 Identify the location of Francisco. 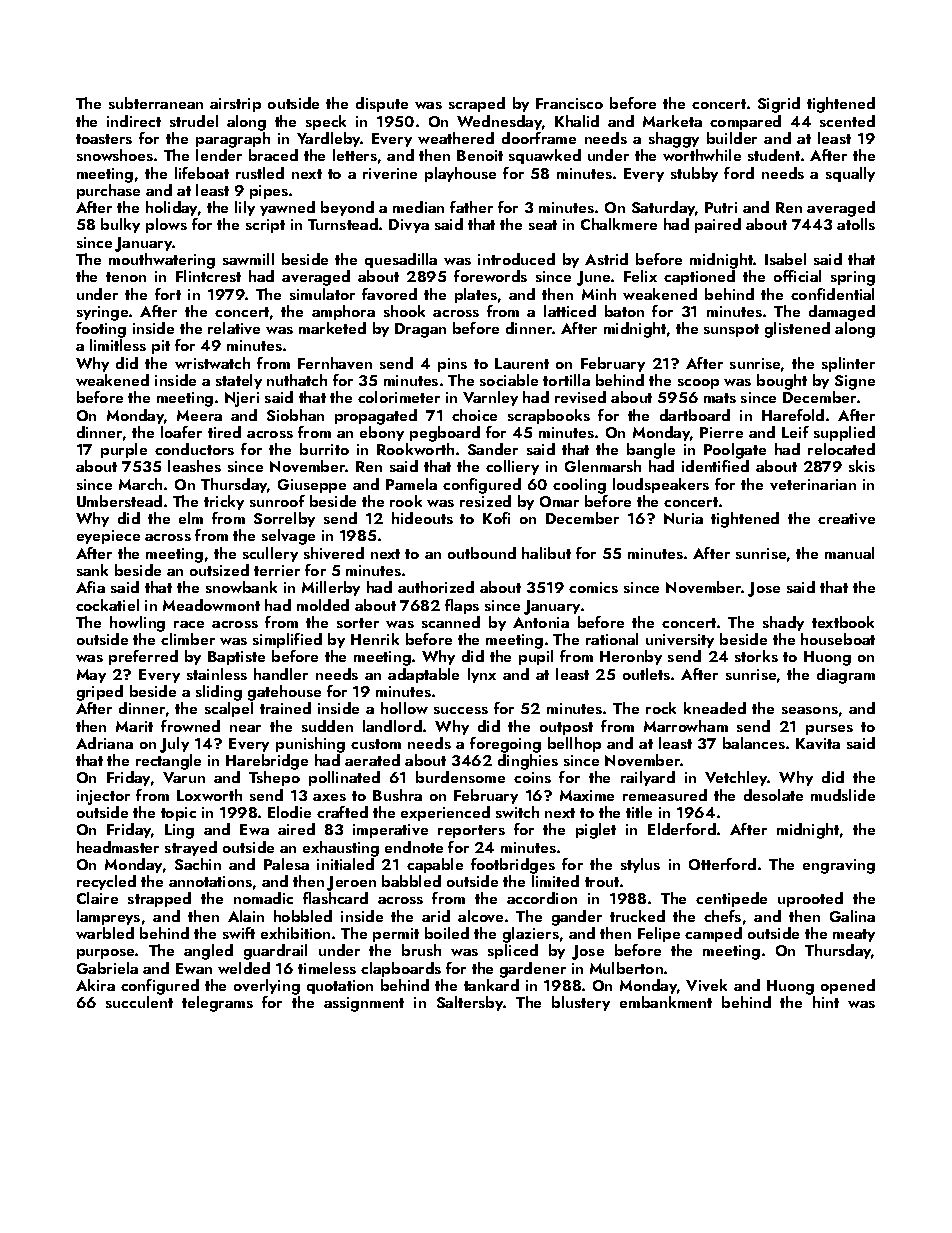
(569, 103).
